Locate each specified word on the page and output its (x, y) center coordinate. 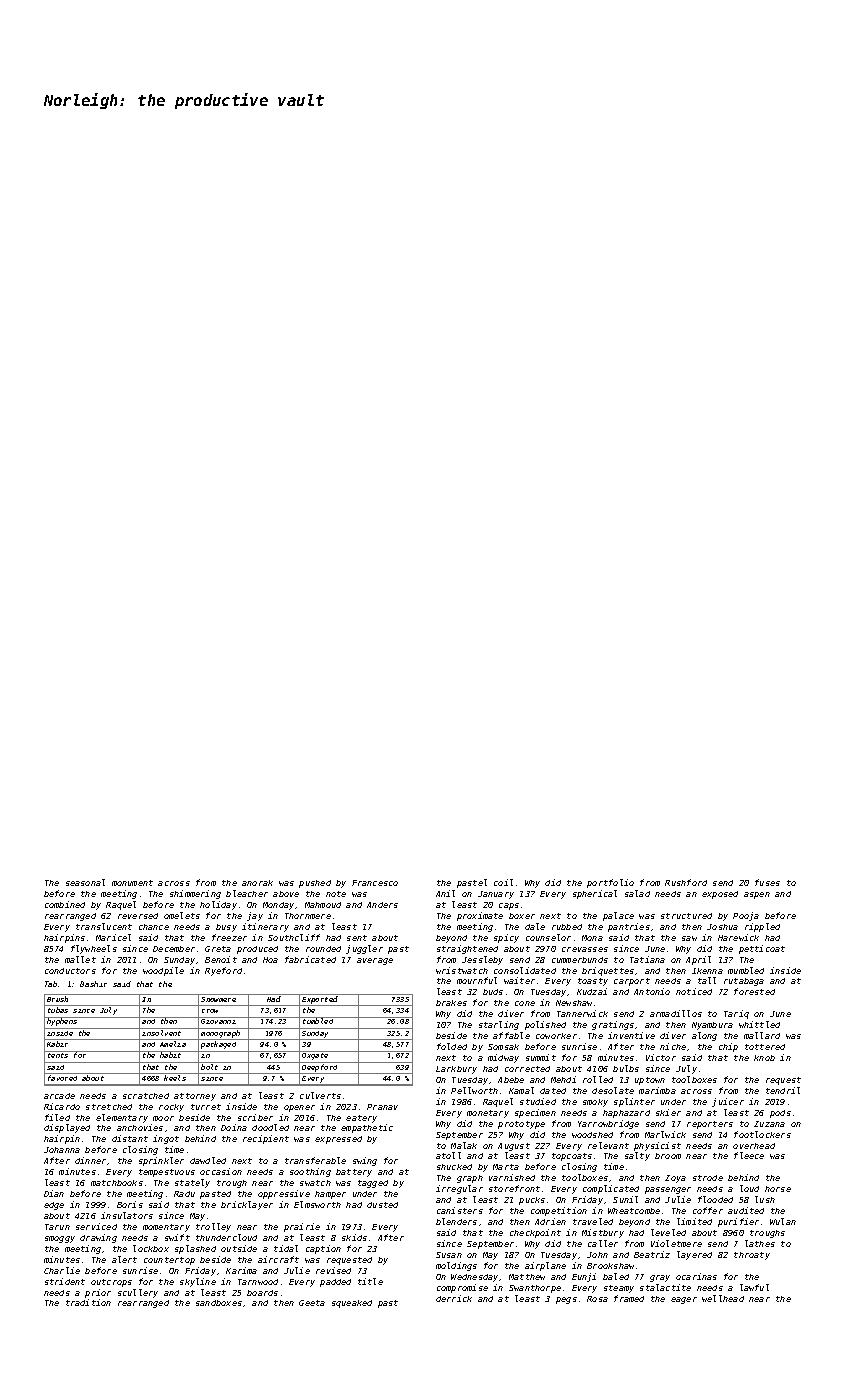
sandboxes (219, 1303)
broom (668, 1156)
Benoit (221, 959)
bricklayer (247, 1205)
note (336, 894)
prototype (521, 1125)
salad (637, 893)
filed (57, 1117)
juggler (364, 949)
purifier (738, 1222)
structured (686, 916)
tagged (373, 1184)
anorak (257, 883)
